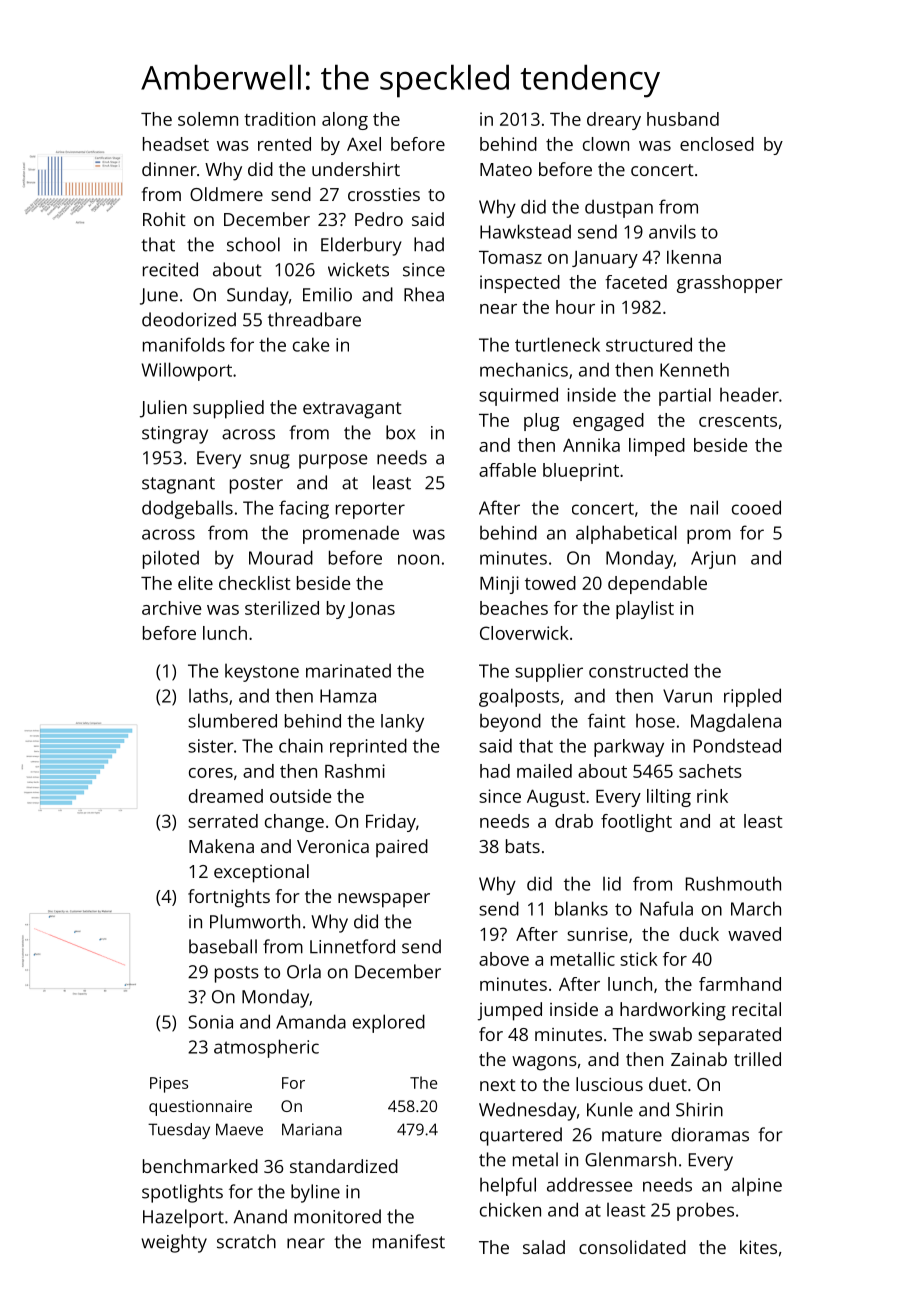 Image resolution: width=924 pixels, height=1311 pixels. I want to click on sterilized, so click(282, 608).
